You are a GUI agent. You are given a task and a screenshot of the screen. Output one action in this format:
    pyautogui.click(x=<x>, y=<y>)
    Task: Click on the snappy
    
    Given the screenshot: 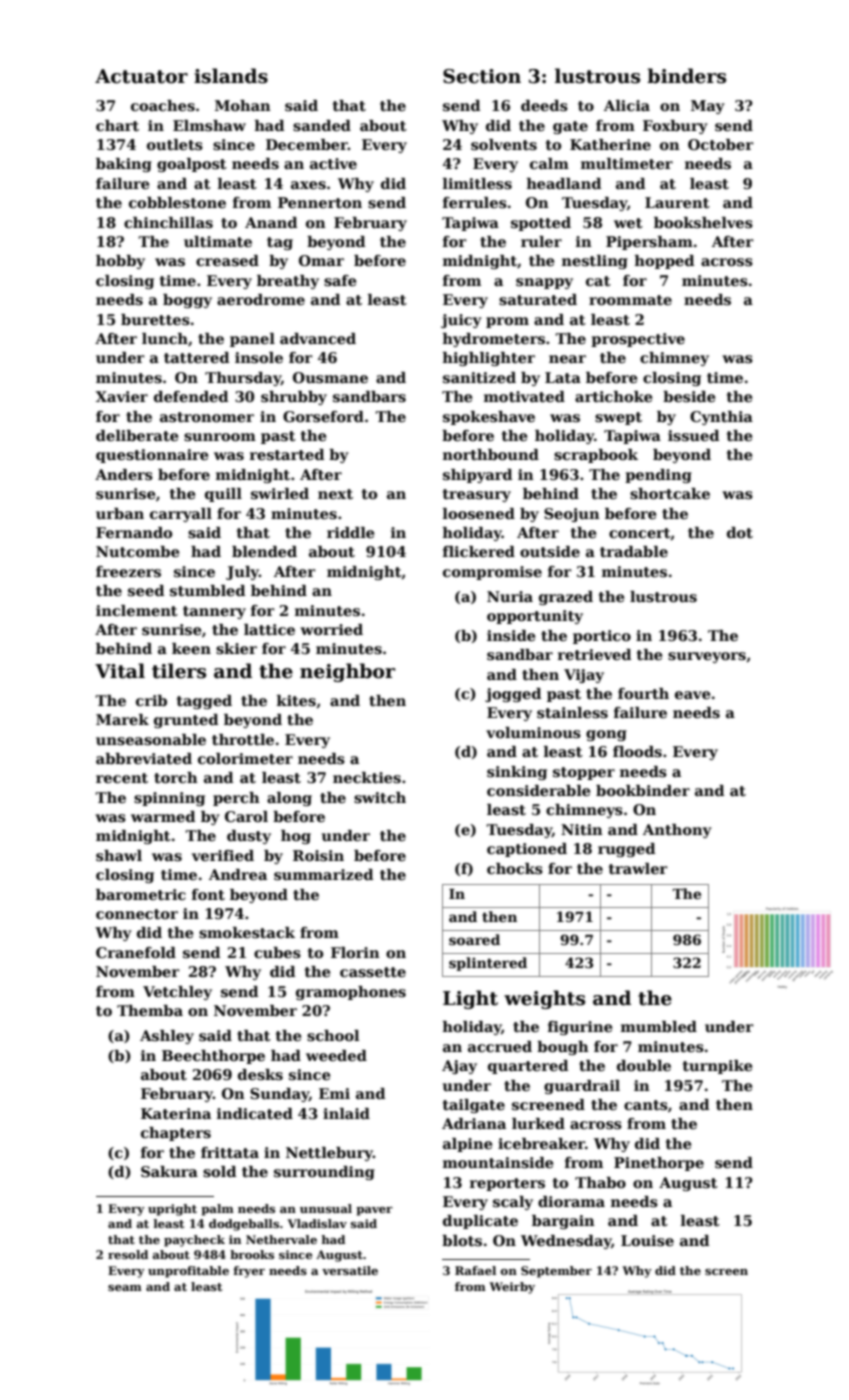 What is the action you would take?
    pyautogui.click(x=544, y=283)
